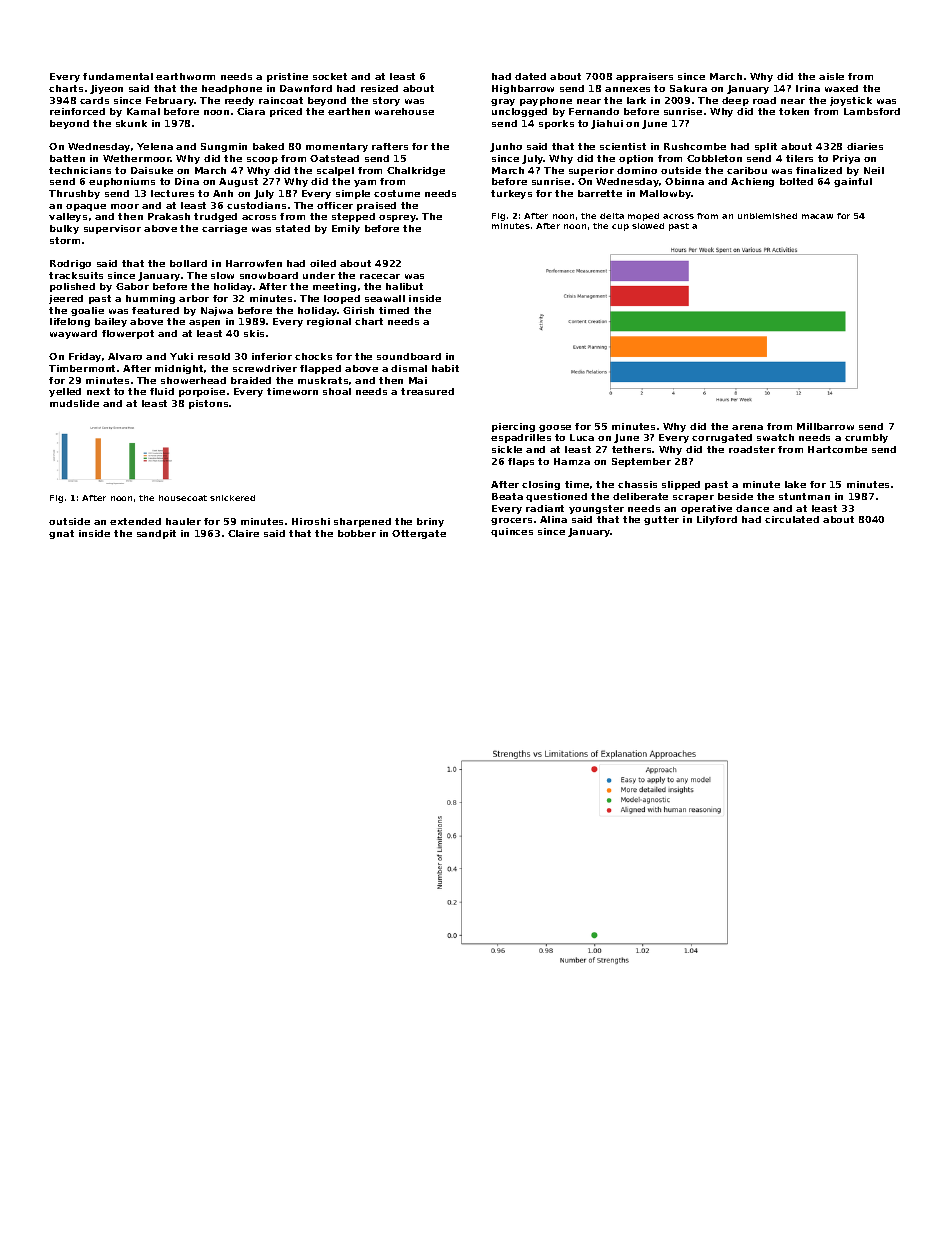  I want to click on Millbarrow, so click(825, 426).
